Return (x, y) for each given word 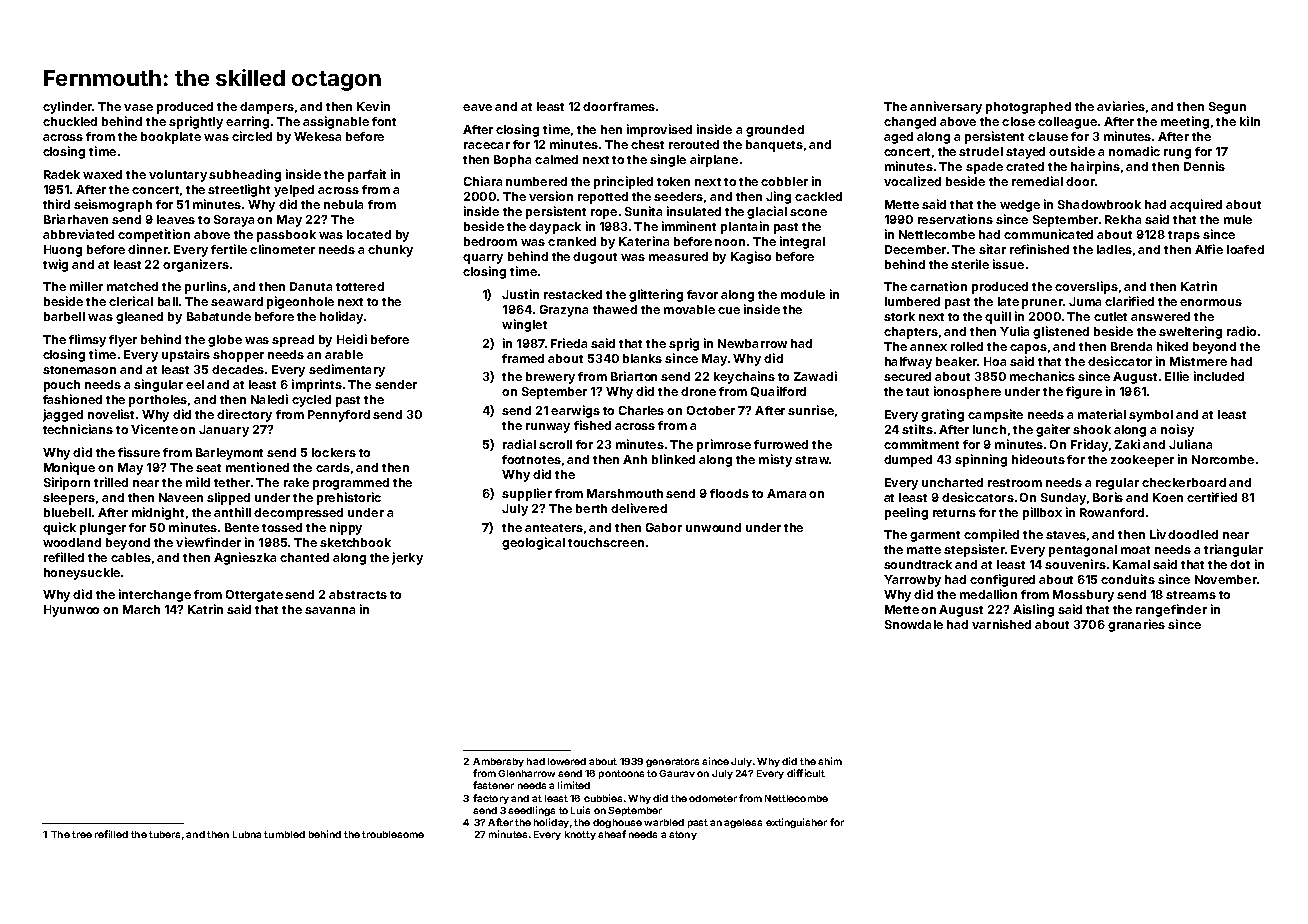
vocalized (912, 181)
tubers (164, 834)
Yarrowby (912, 581)
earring (247, 122)
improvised (659, 130)
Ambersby (498, 762)
